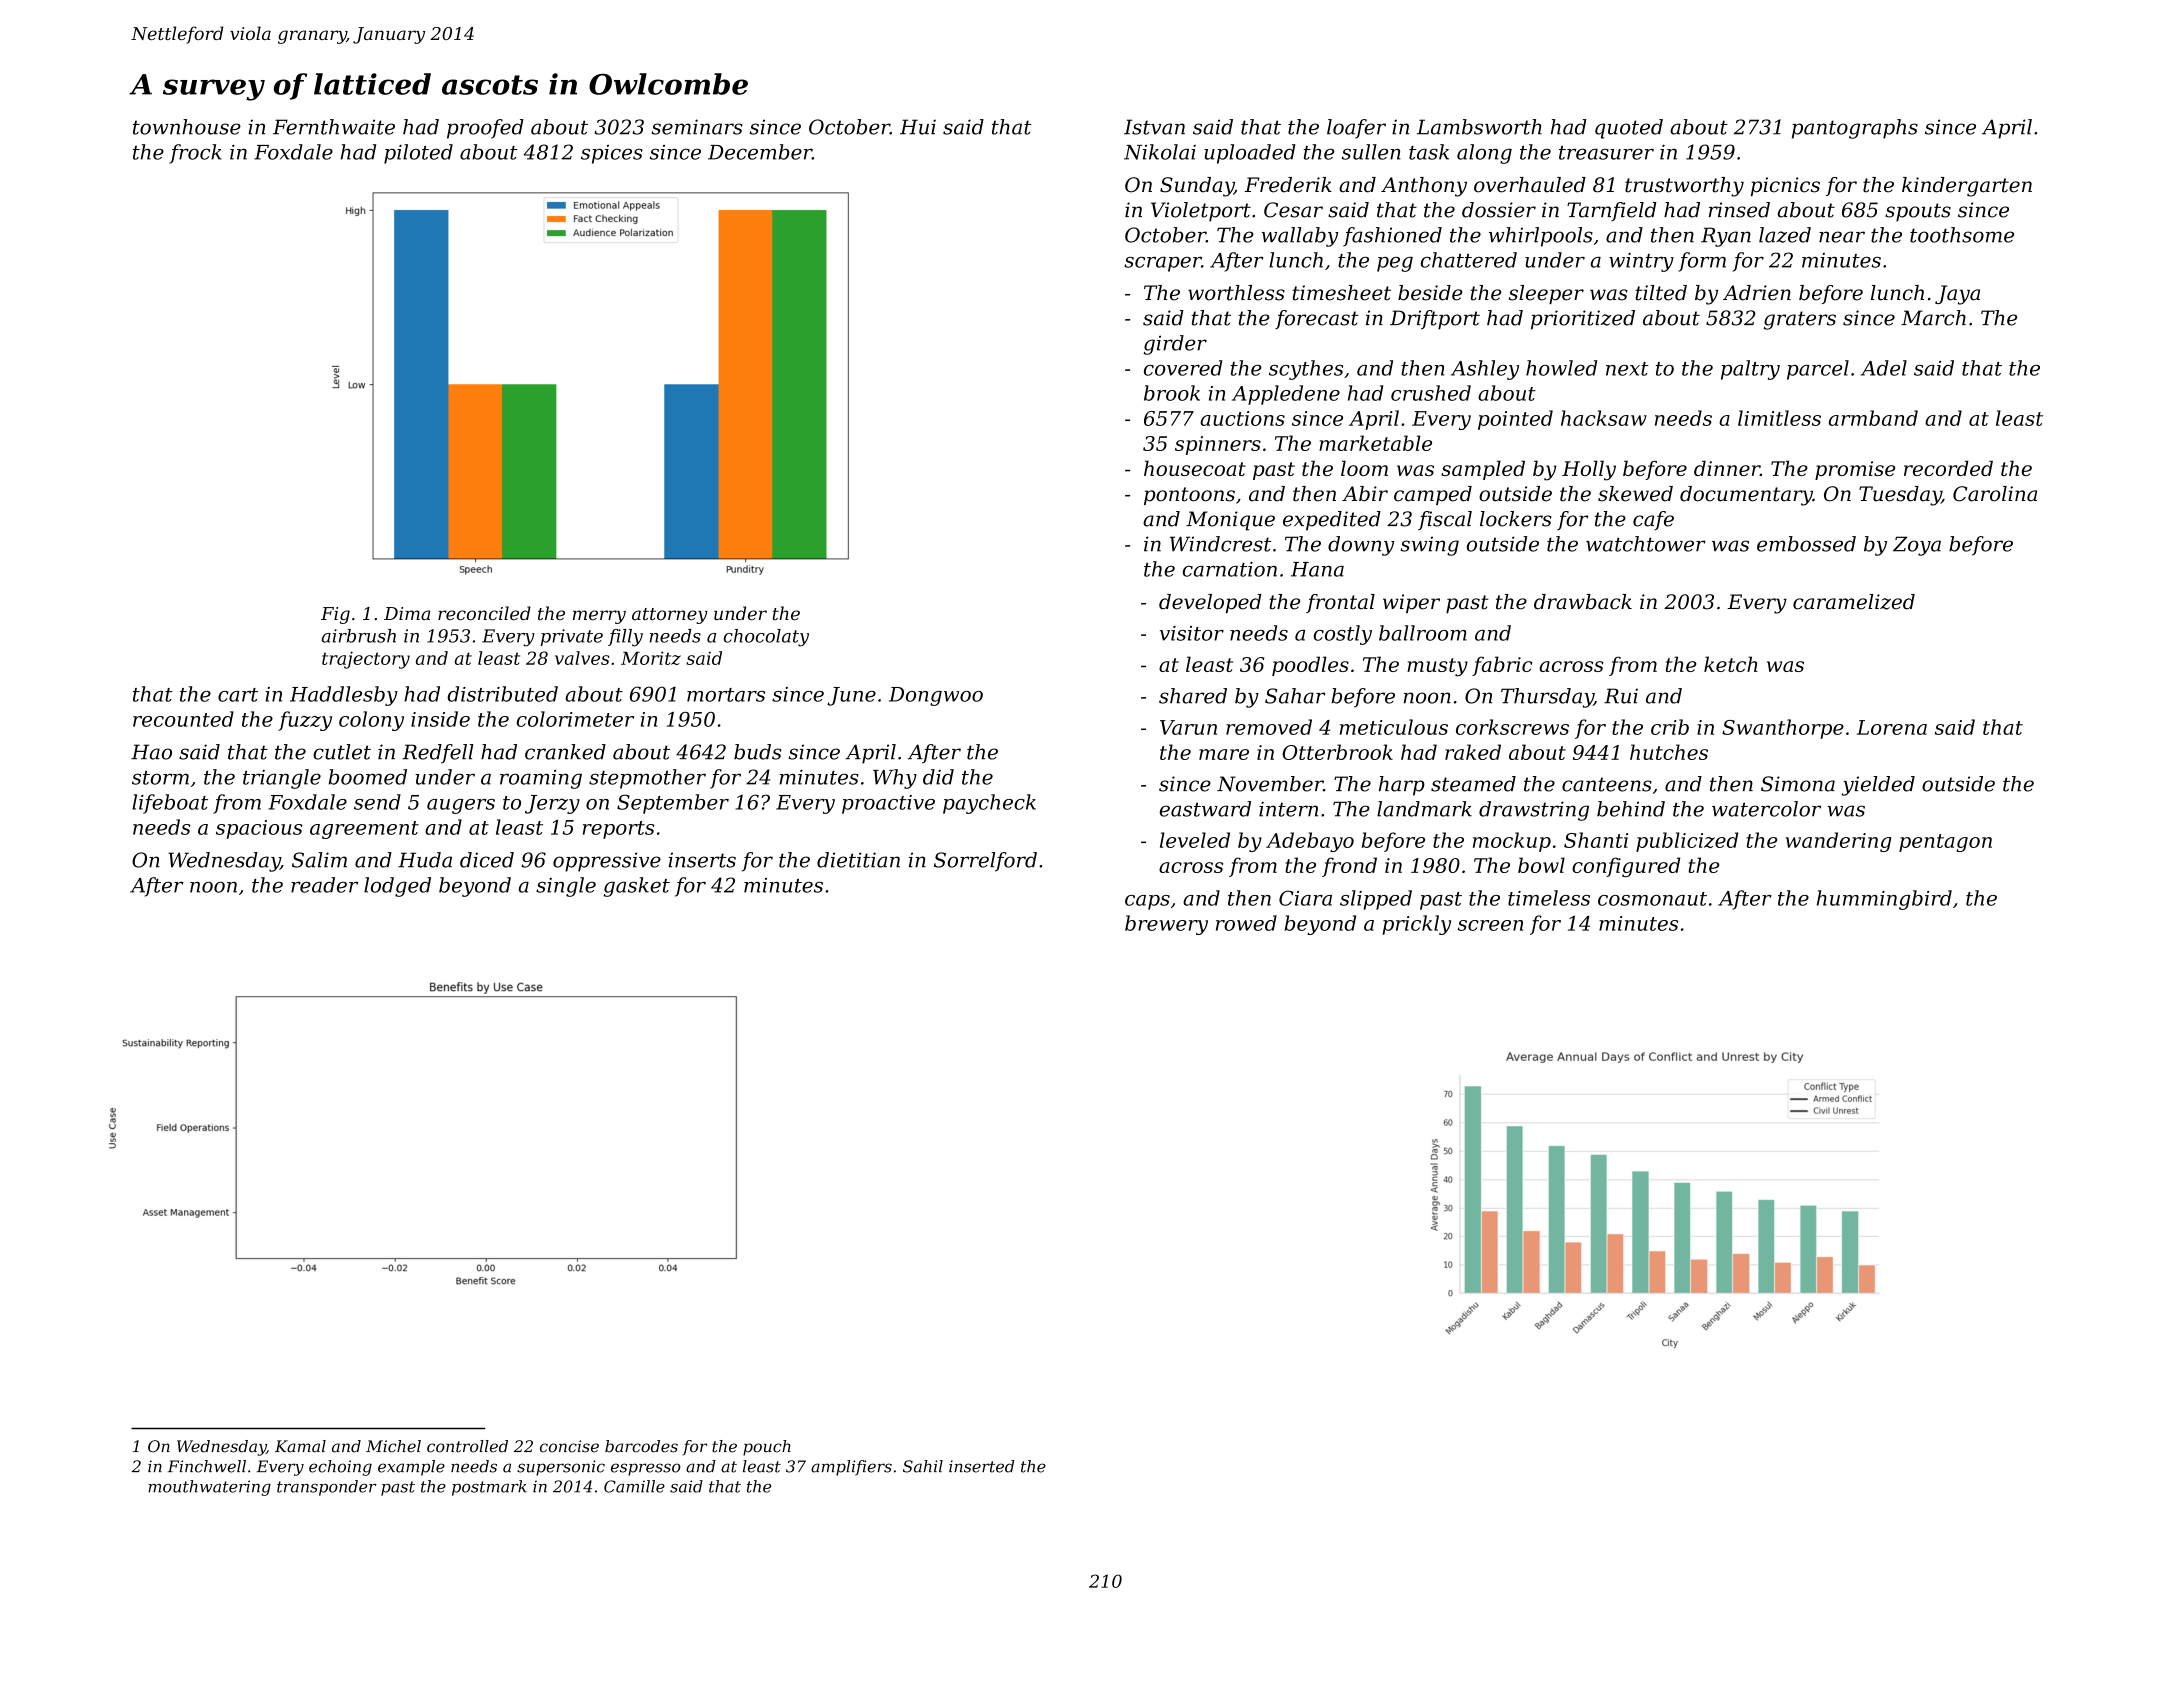 The height and width of the screenshot is (1683, 2178). Describe the element at coordinates (1479, 127) in the screenshot. I see `Lambsworth` at that location.
